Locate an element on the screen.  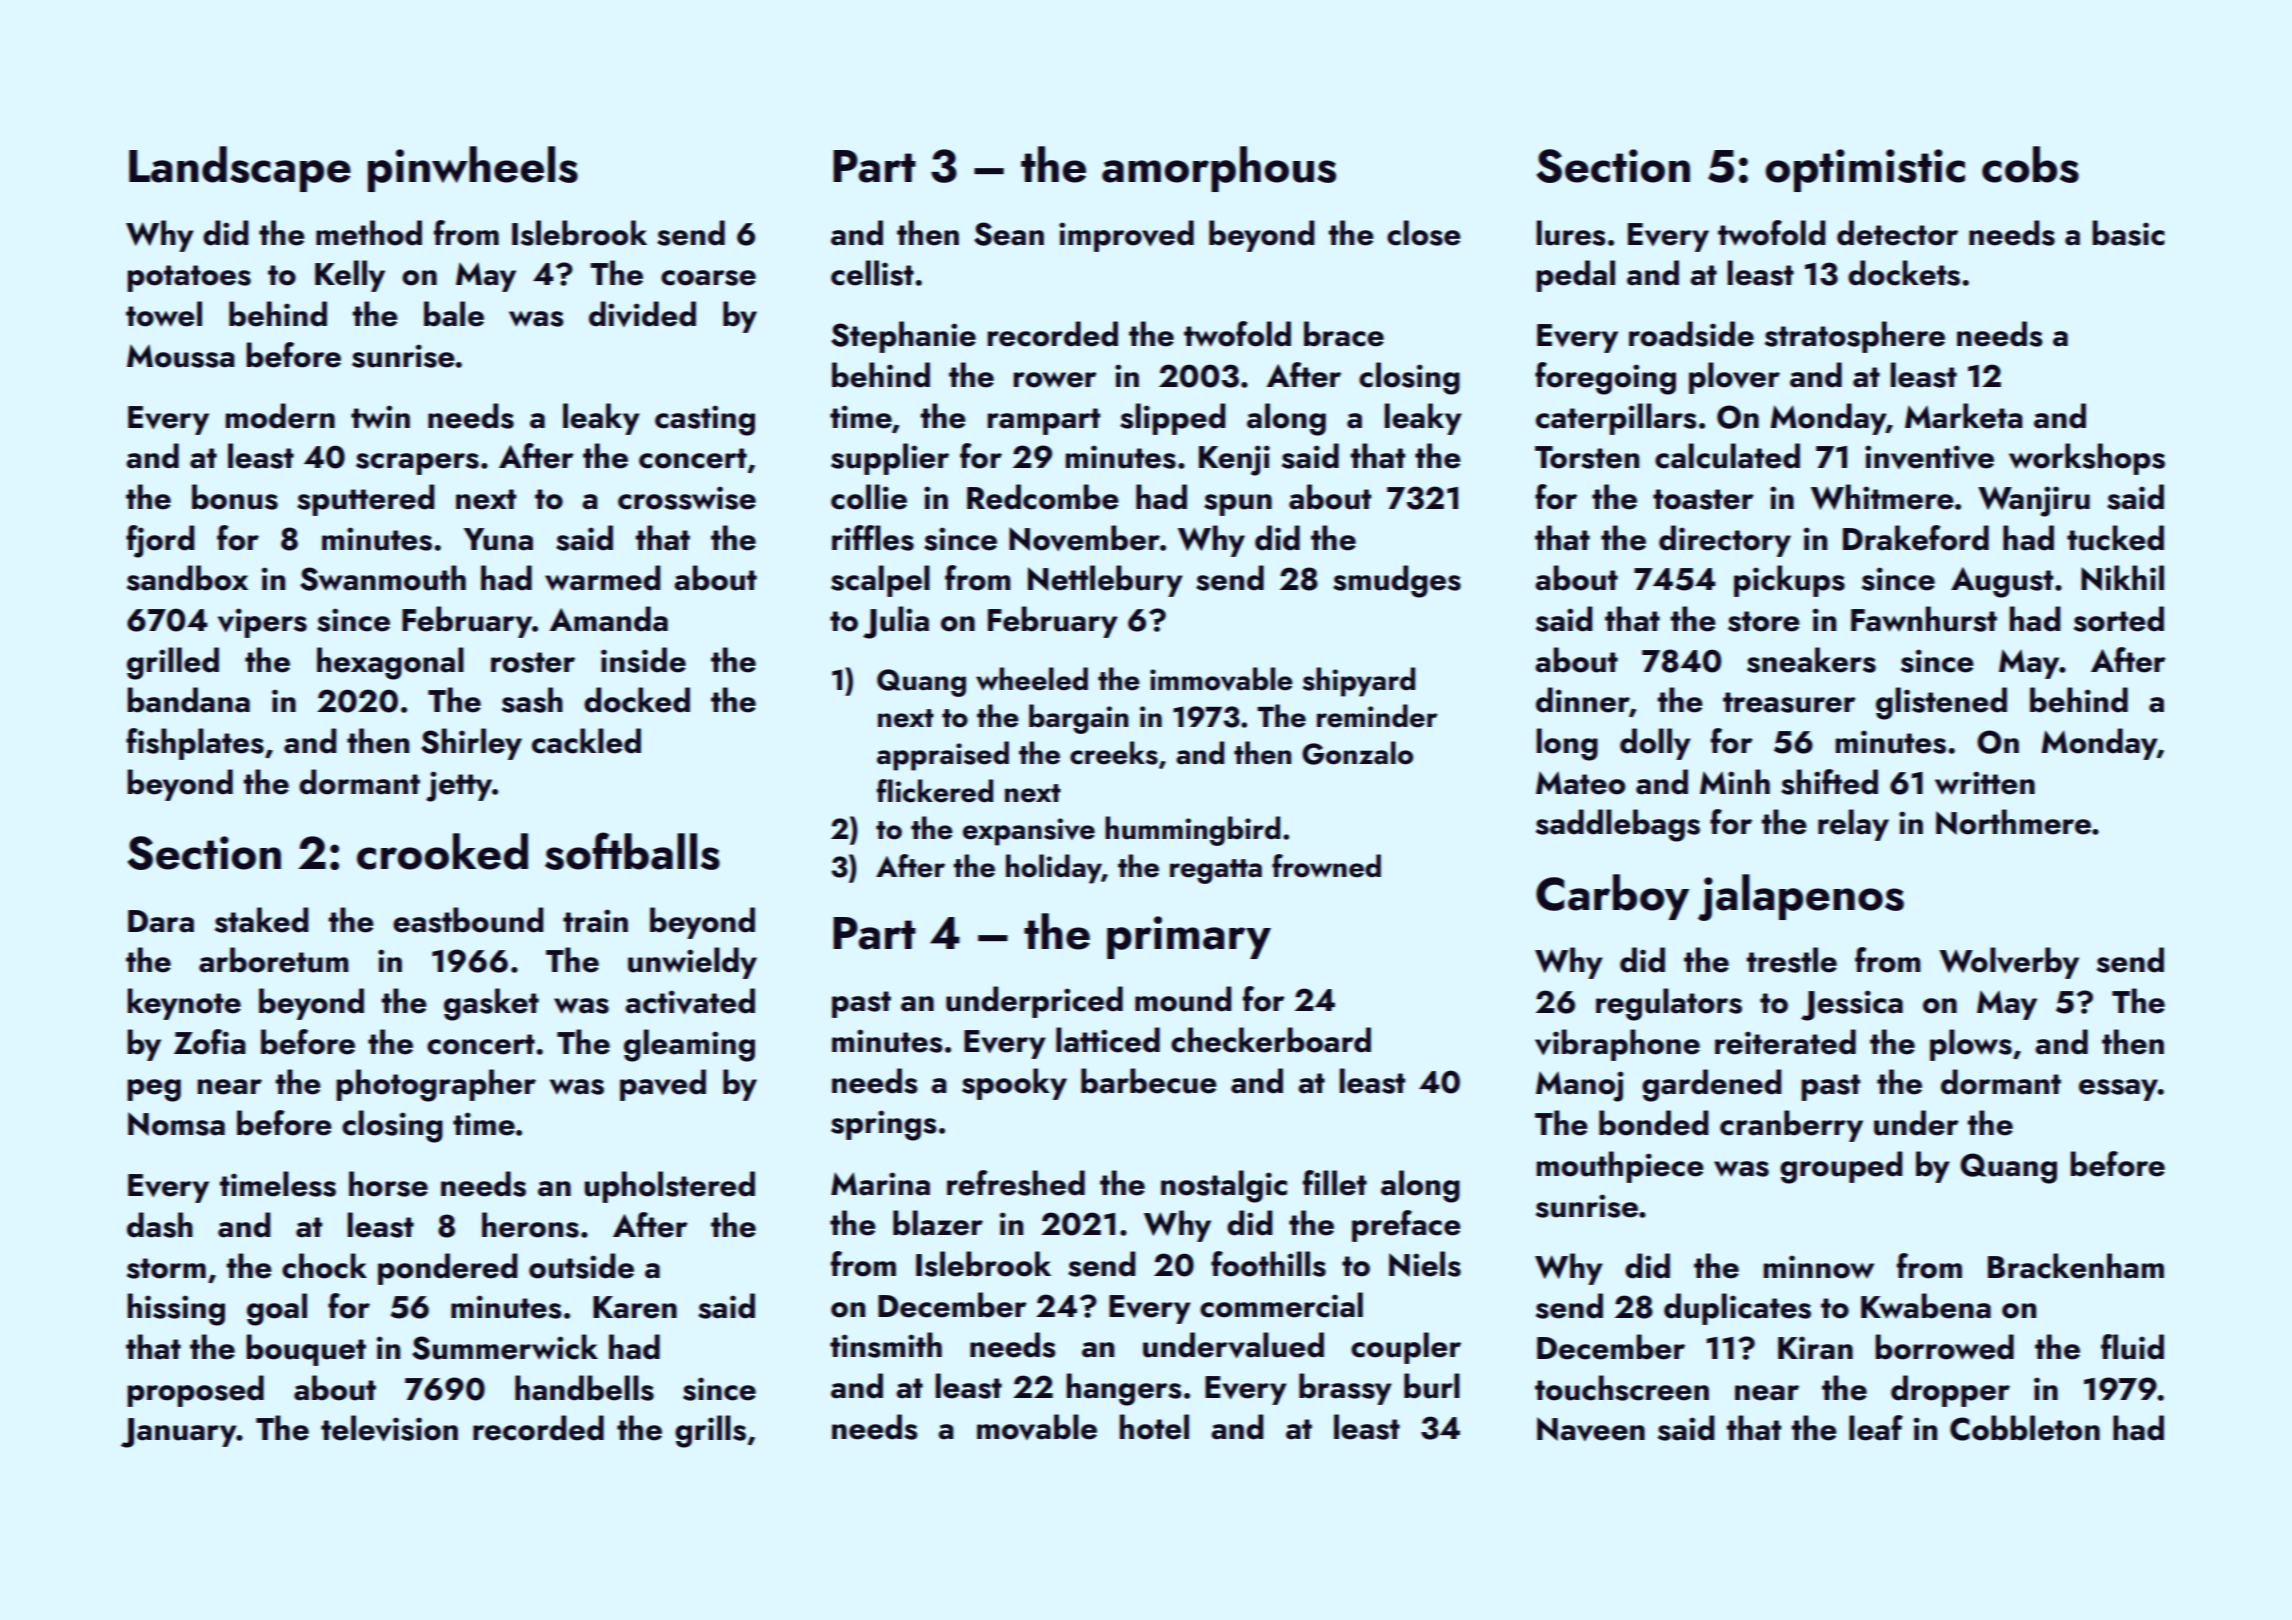
Jessica is located at coordinates (1852, 1005).
